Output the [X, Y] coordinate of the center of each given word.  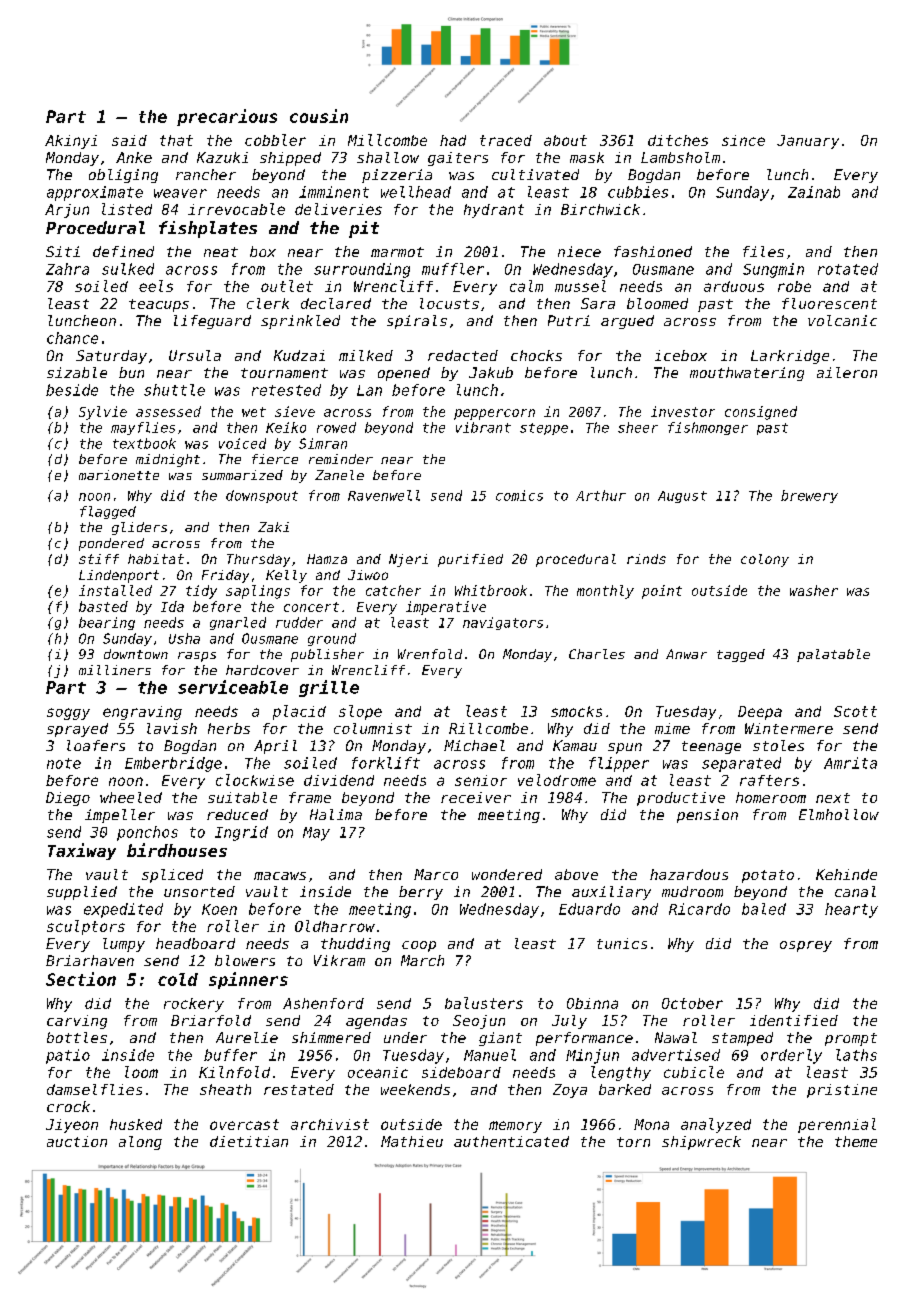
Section [81, 979]
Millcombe [387, 140]
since [743, 140]
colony [765, 560]
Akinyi [71, 142]
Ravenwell [384, 495]
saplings [258, 592]
